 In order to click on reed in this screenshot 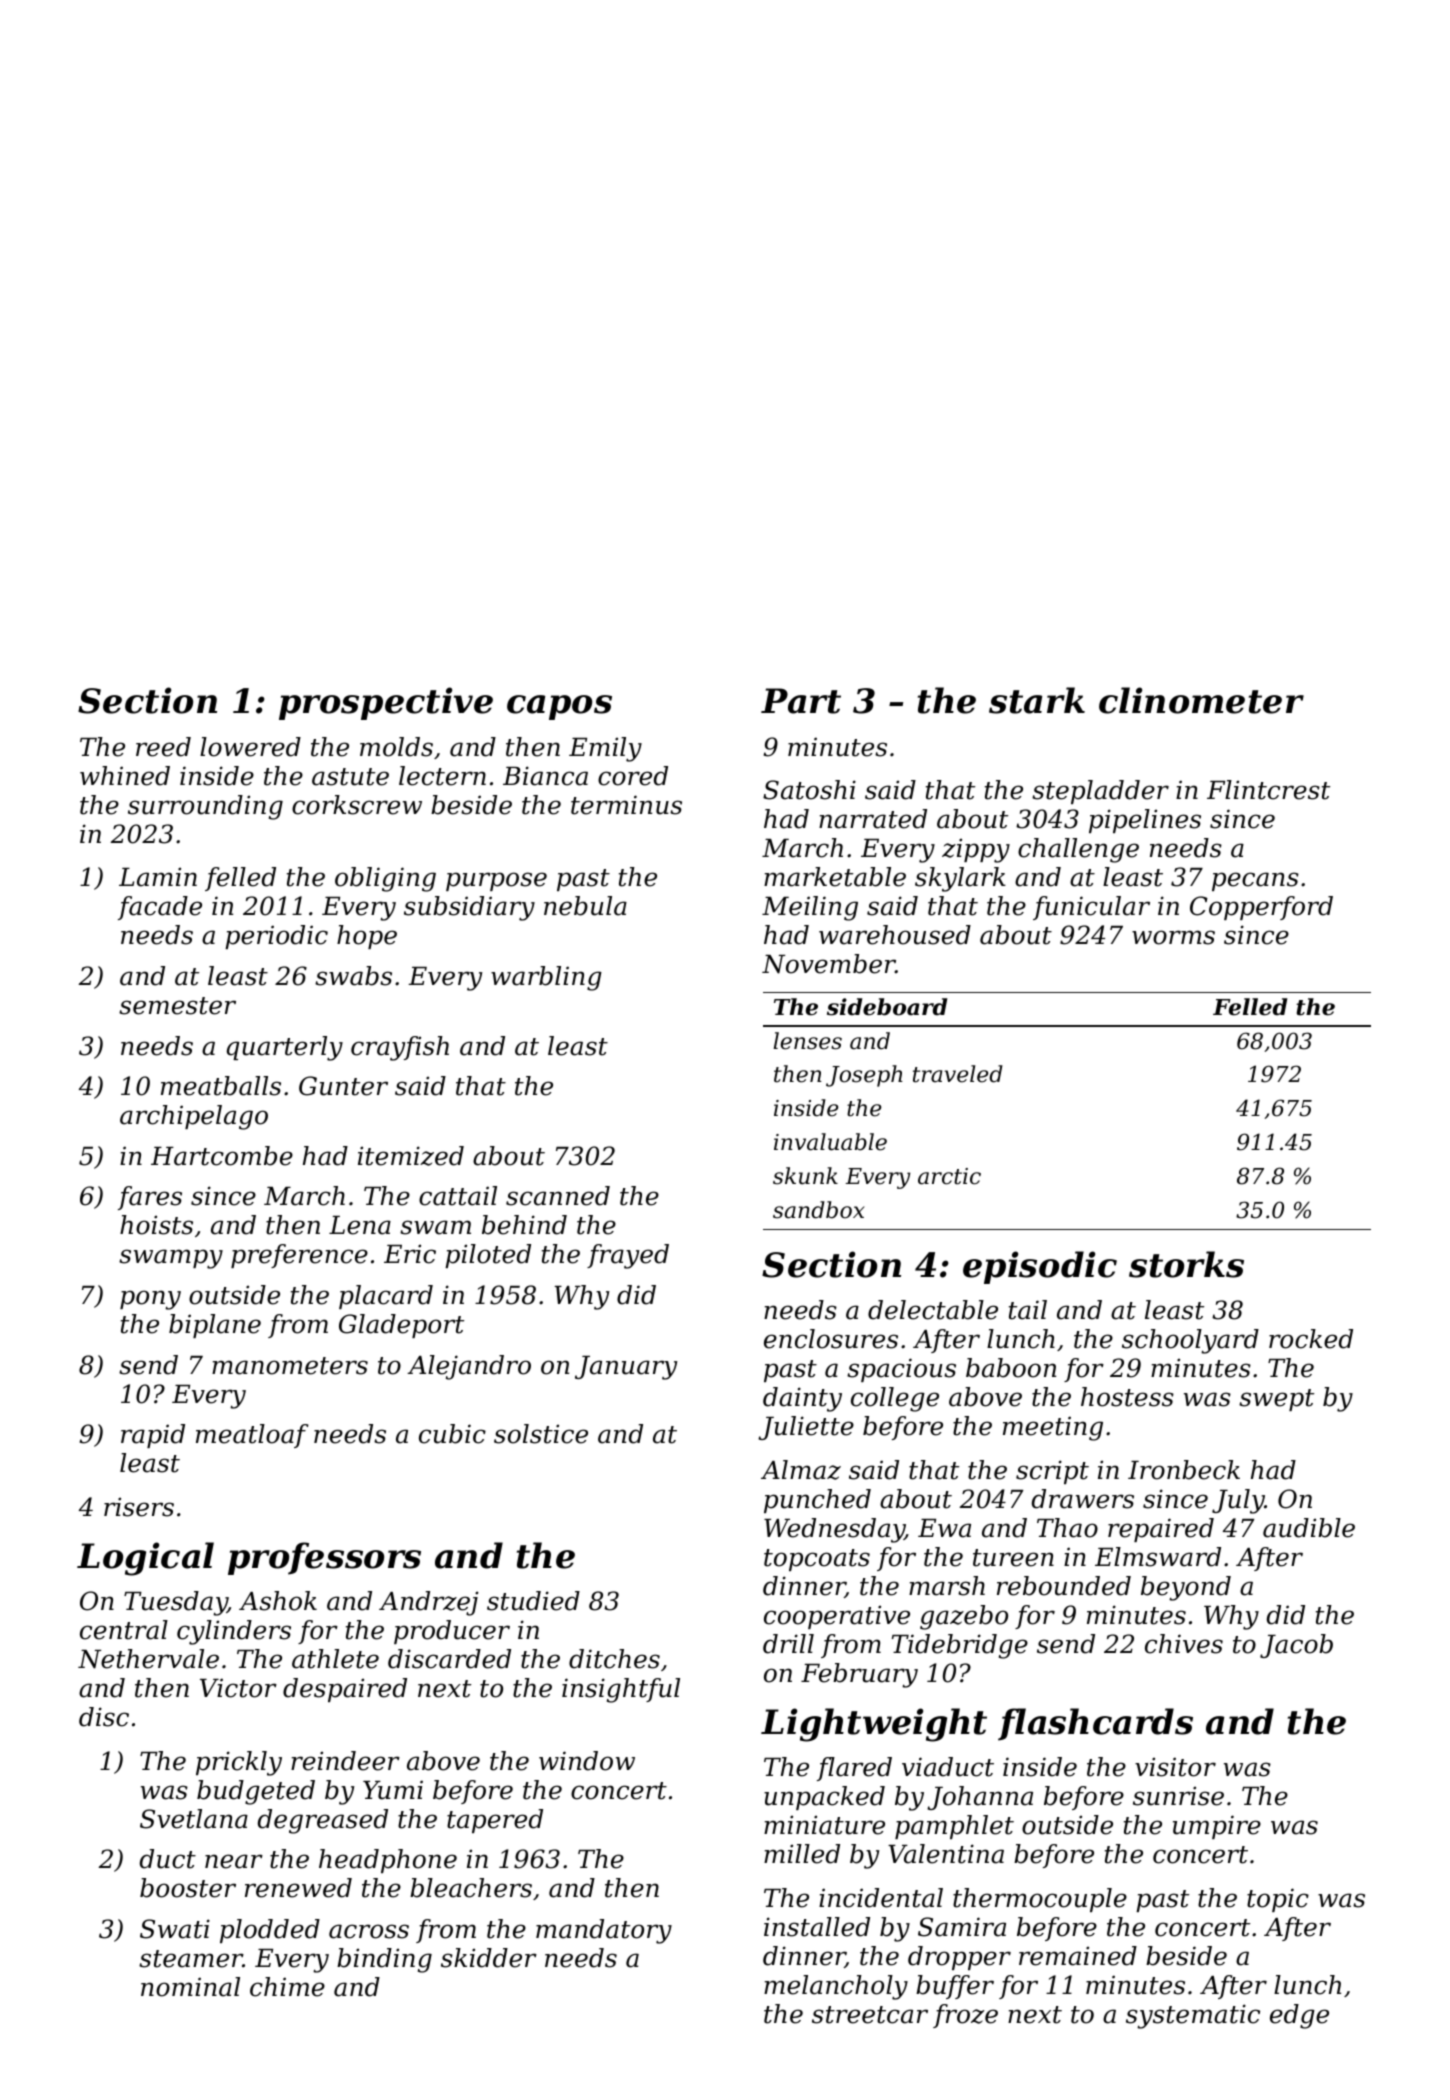, I will do `click(163, 747)`.
